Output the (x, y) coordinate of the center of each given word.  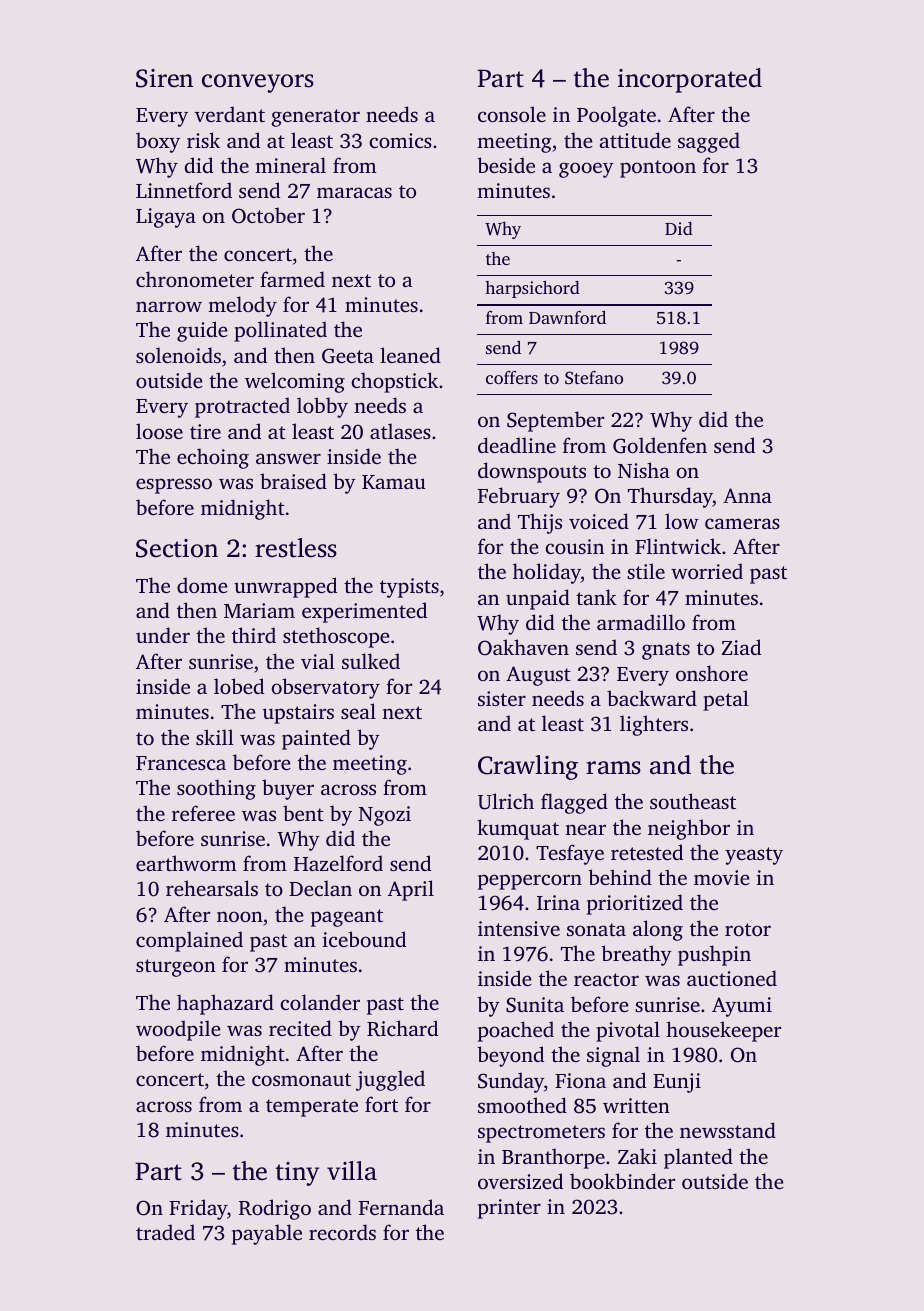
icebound (364, 939)
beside (506, 165)
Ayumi (742, 1007)
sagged (709, 142)
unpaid (538, 599)
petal (726, 700)
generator (316, 118)
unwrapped (285, 587)
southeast (693, 801)
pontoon (658, 169)
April (411, 890)
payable (267, 1234)
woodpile (178, 1030)
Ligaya (166, 218)
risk (203, 140)
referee (203, 813)
